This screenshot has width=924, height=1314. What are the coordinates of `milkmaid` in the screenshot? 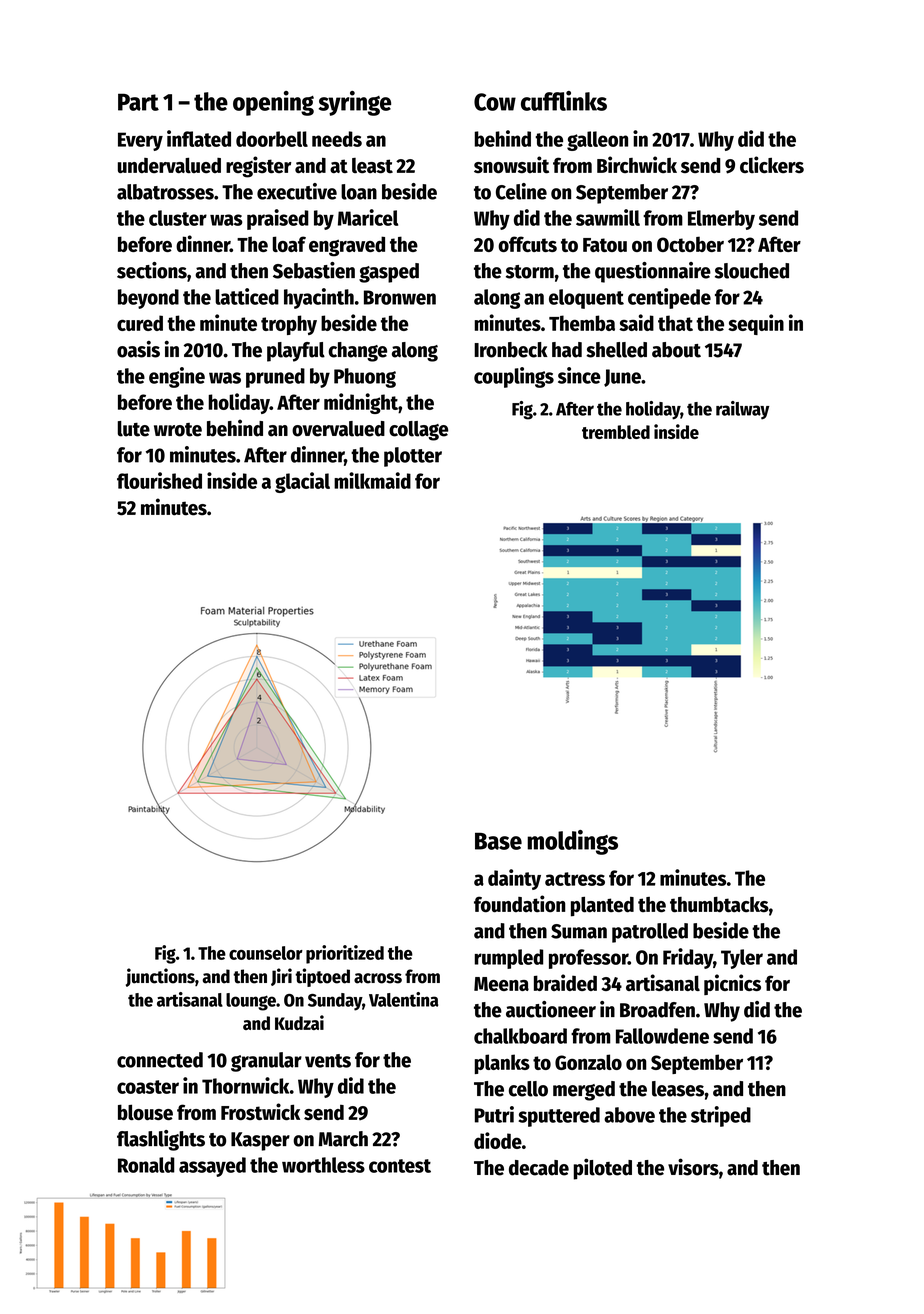 It's located at (372, 480).
